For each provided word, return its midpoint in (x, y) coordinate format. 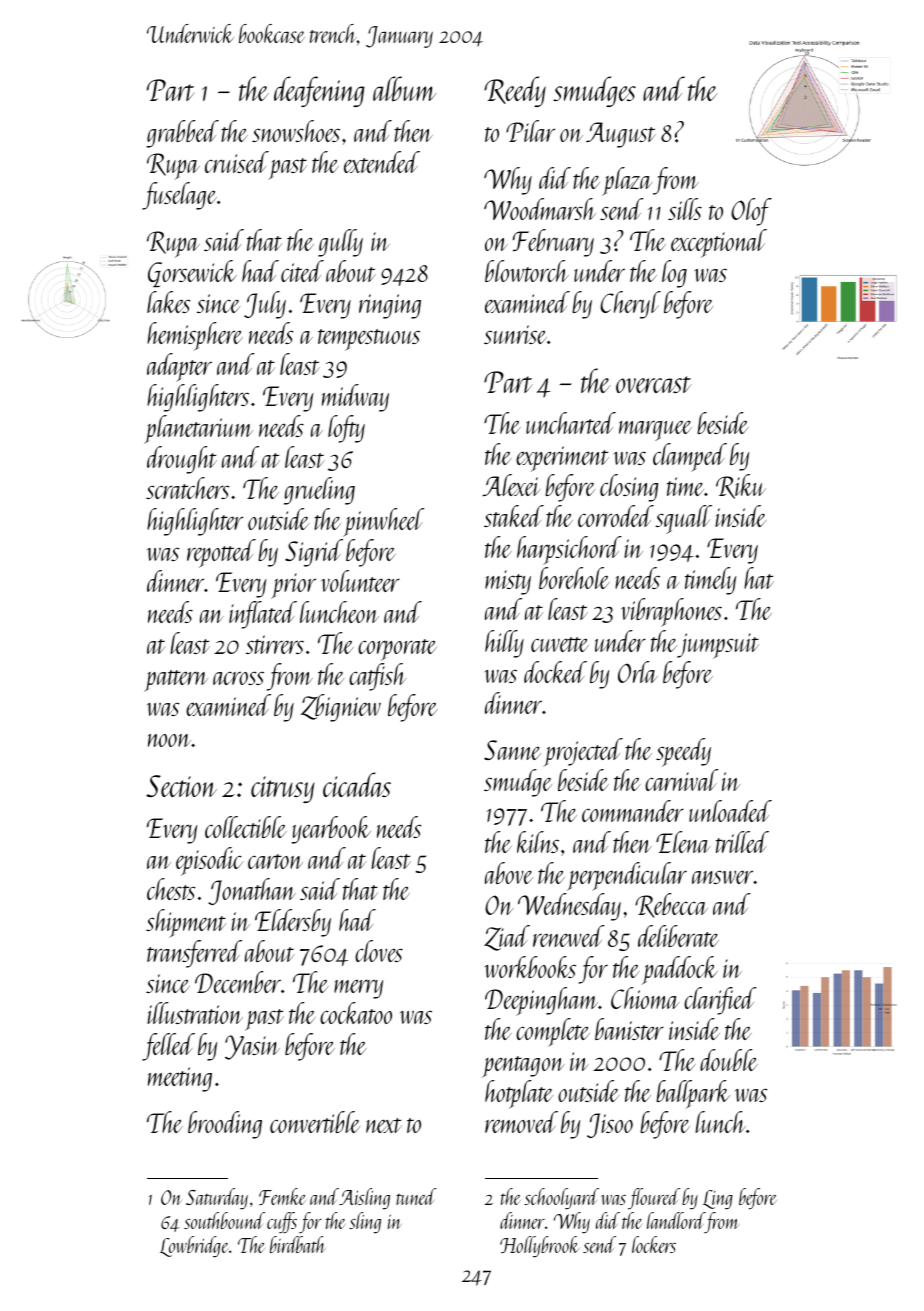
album (404, 88)
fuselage (179, 196)
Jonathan (252, 891)
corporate (397, 650)
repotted (221, 553)
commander (633, 811)
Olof (751, 212)
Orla (638, 672)
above (509, 873)
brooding (225, 1125)
